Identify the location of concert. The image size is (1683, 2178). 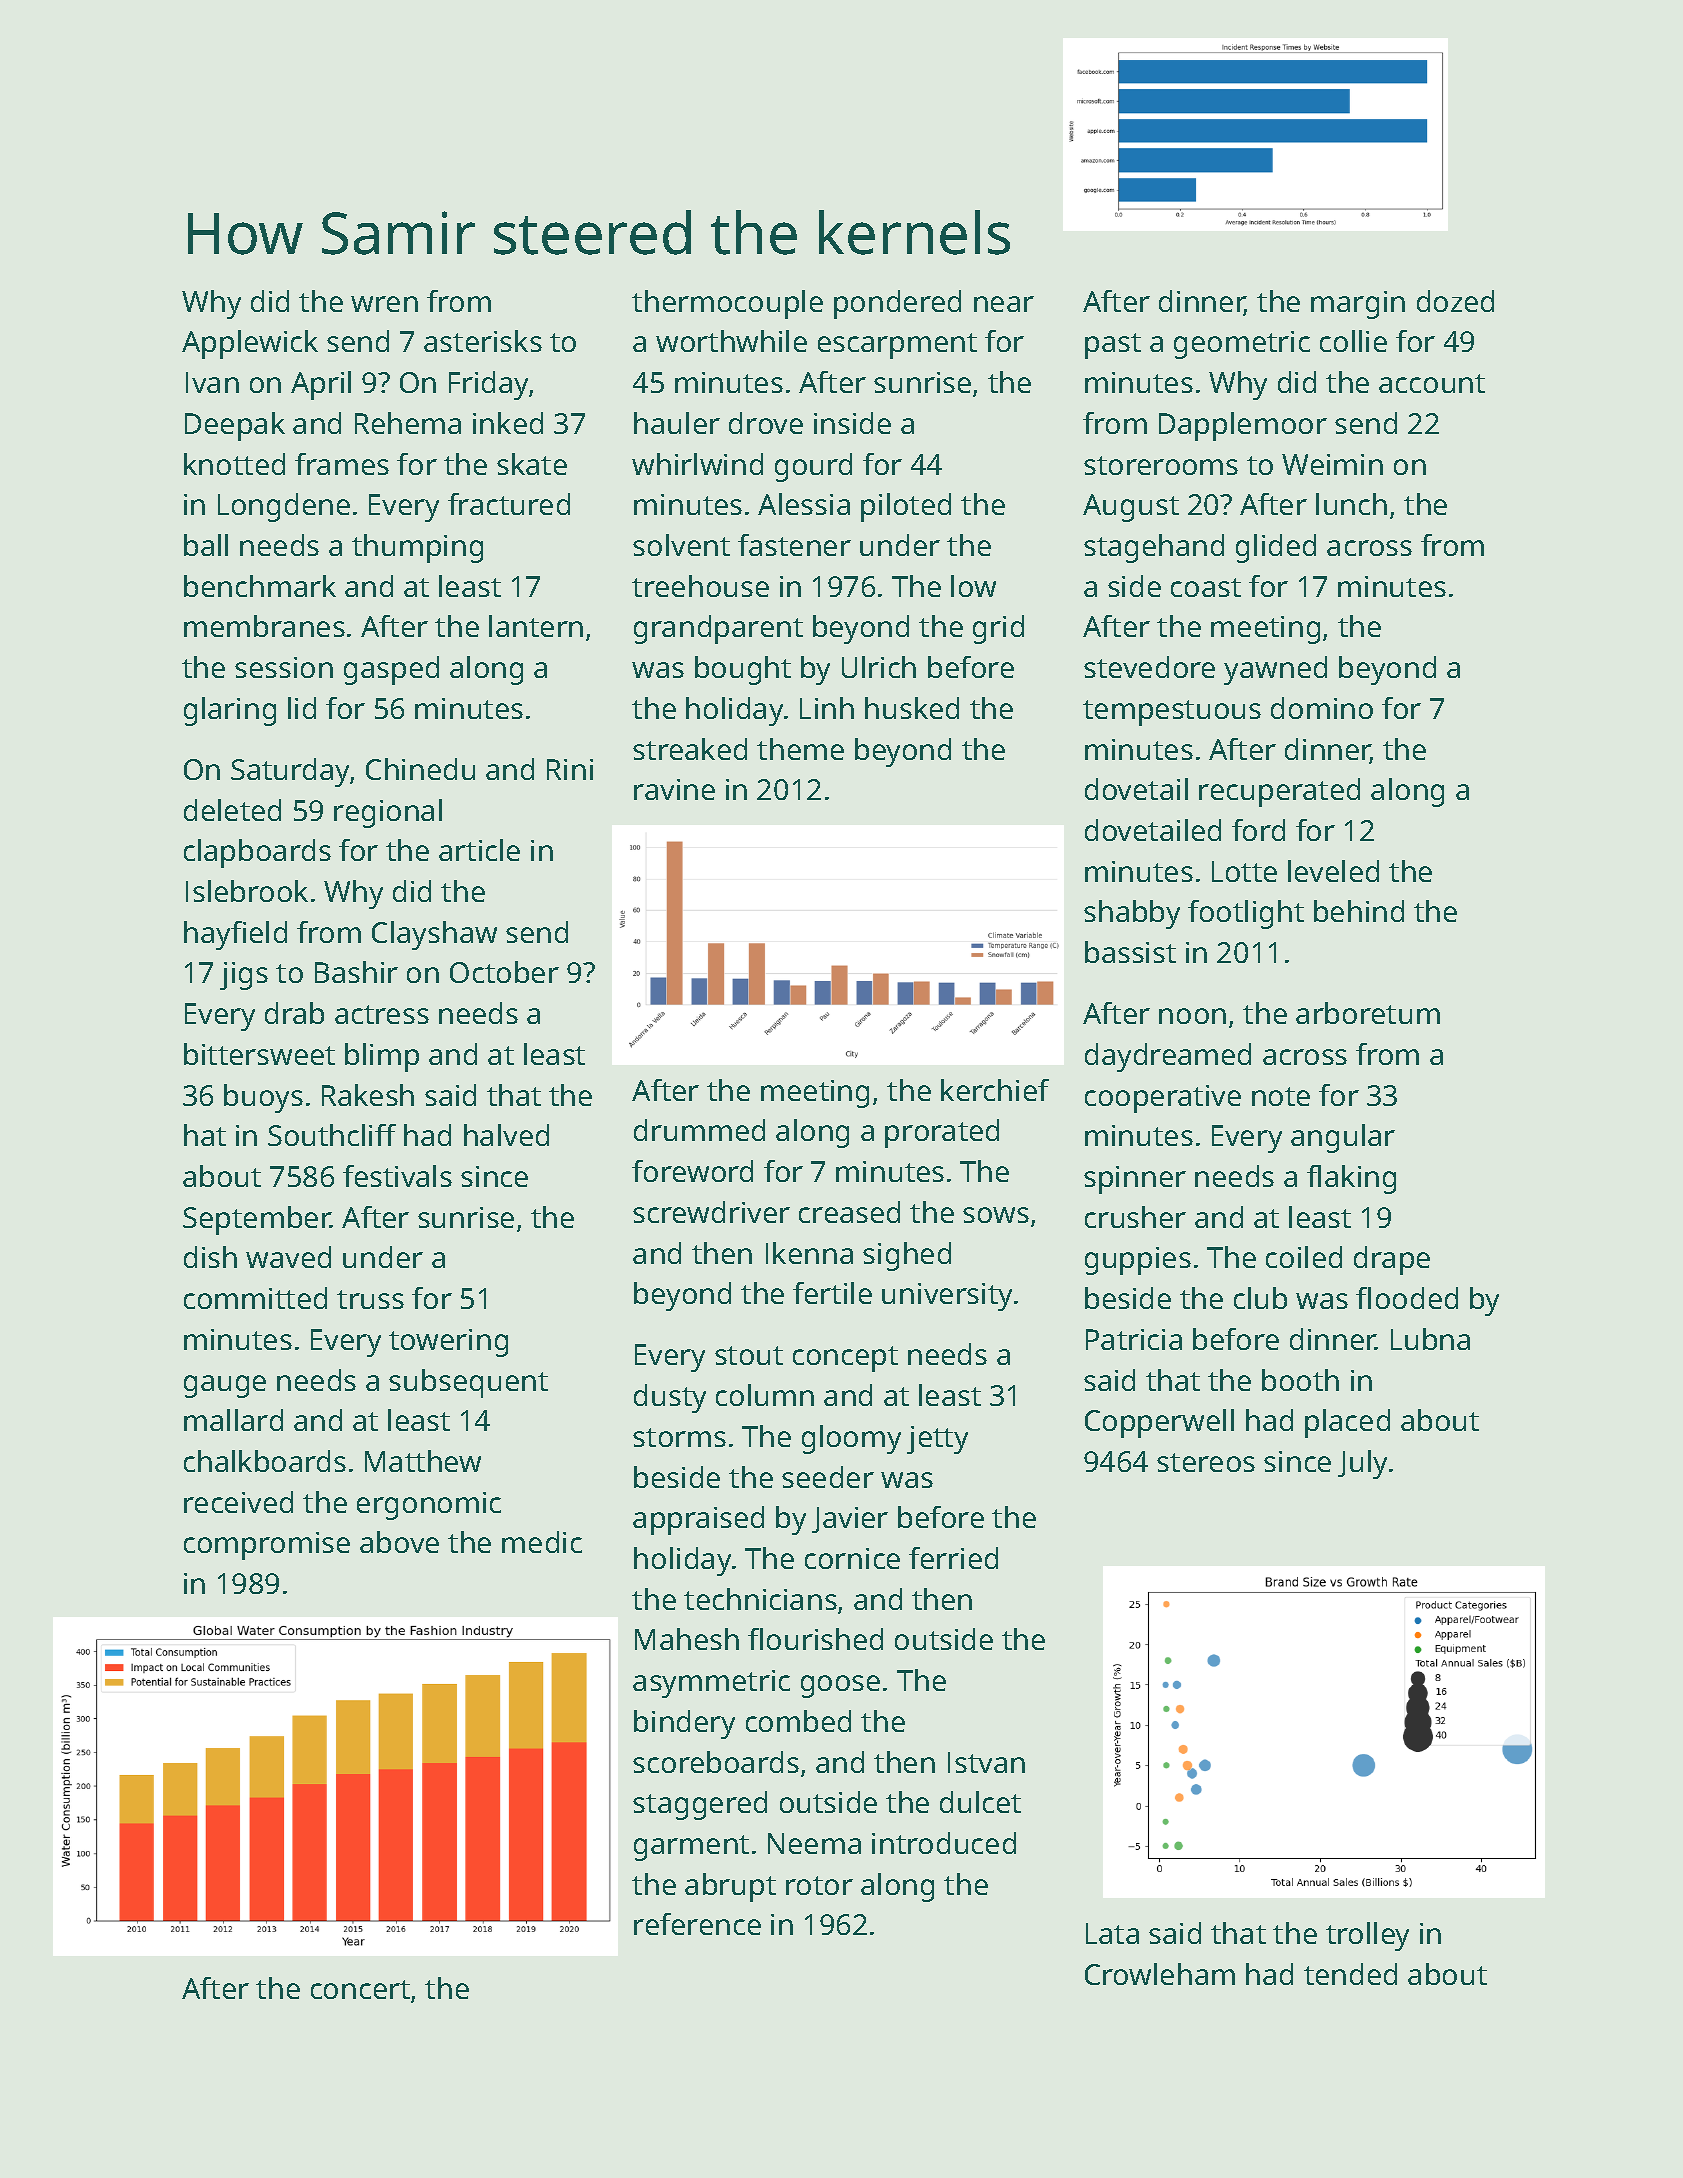
(360, 1989).
